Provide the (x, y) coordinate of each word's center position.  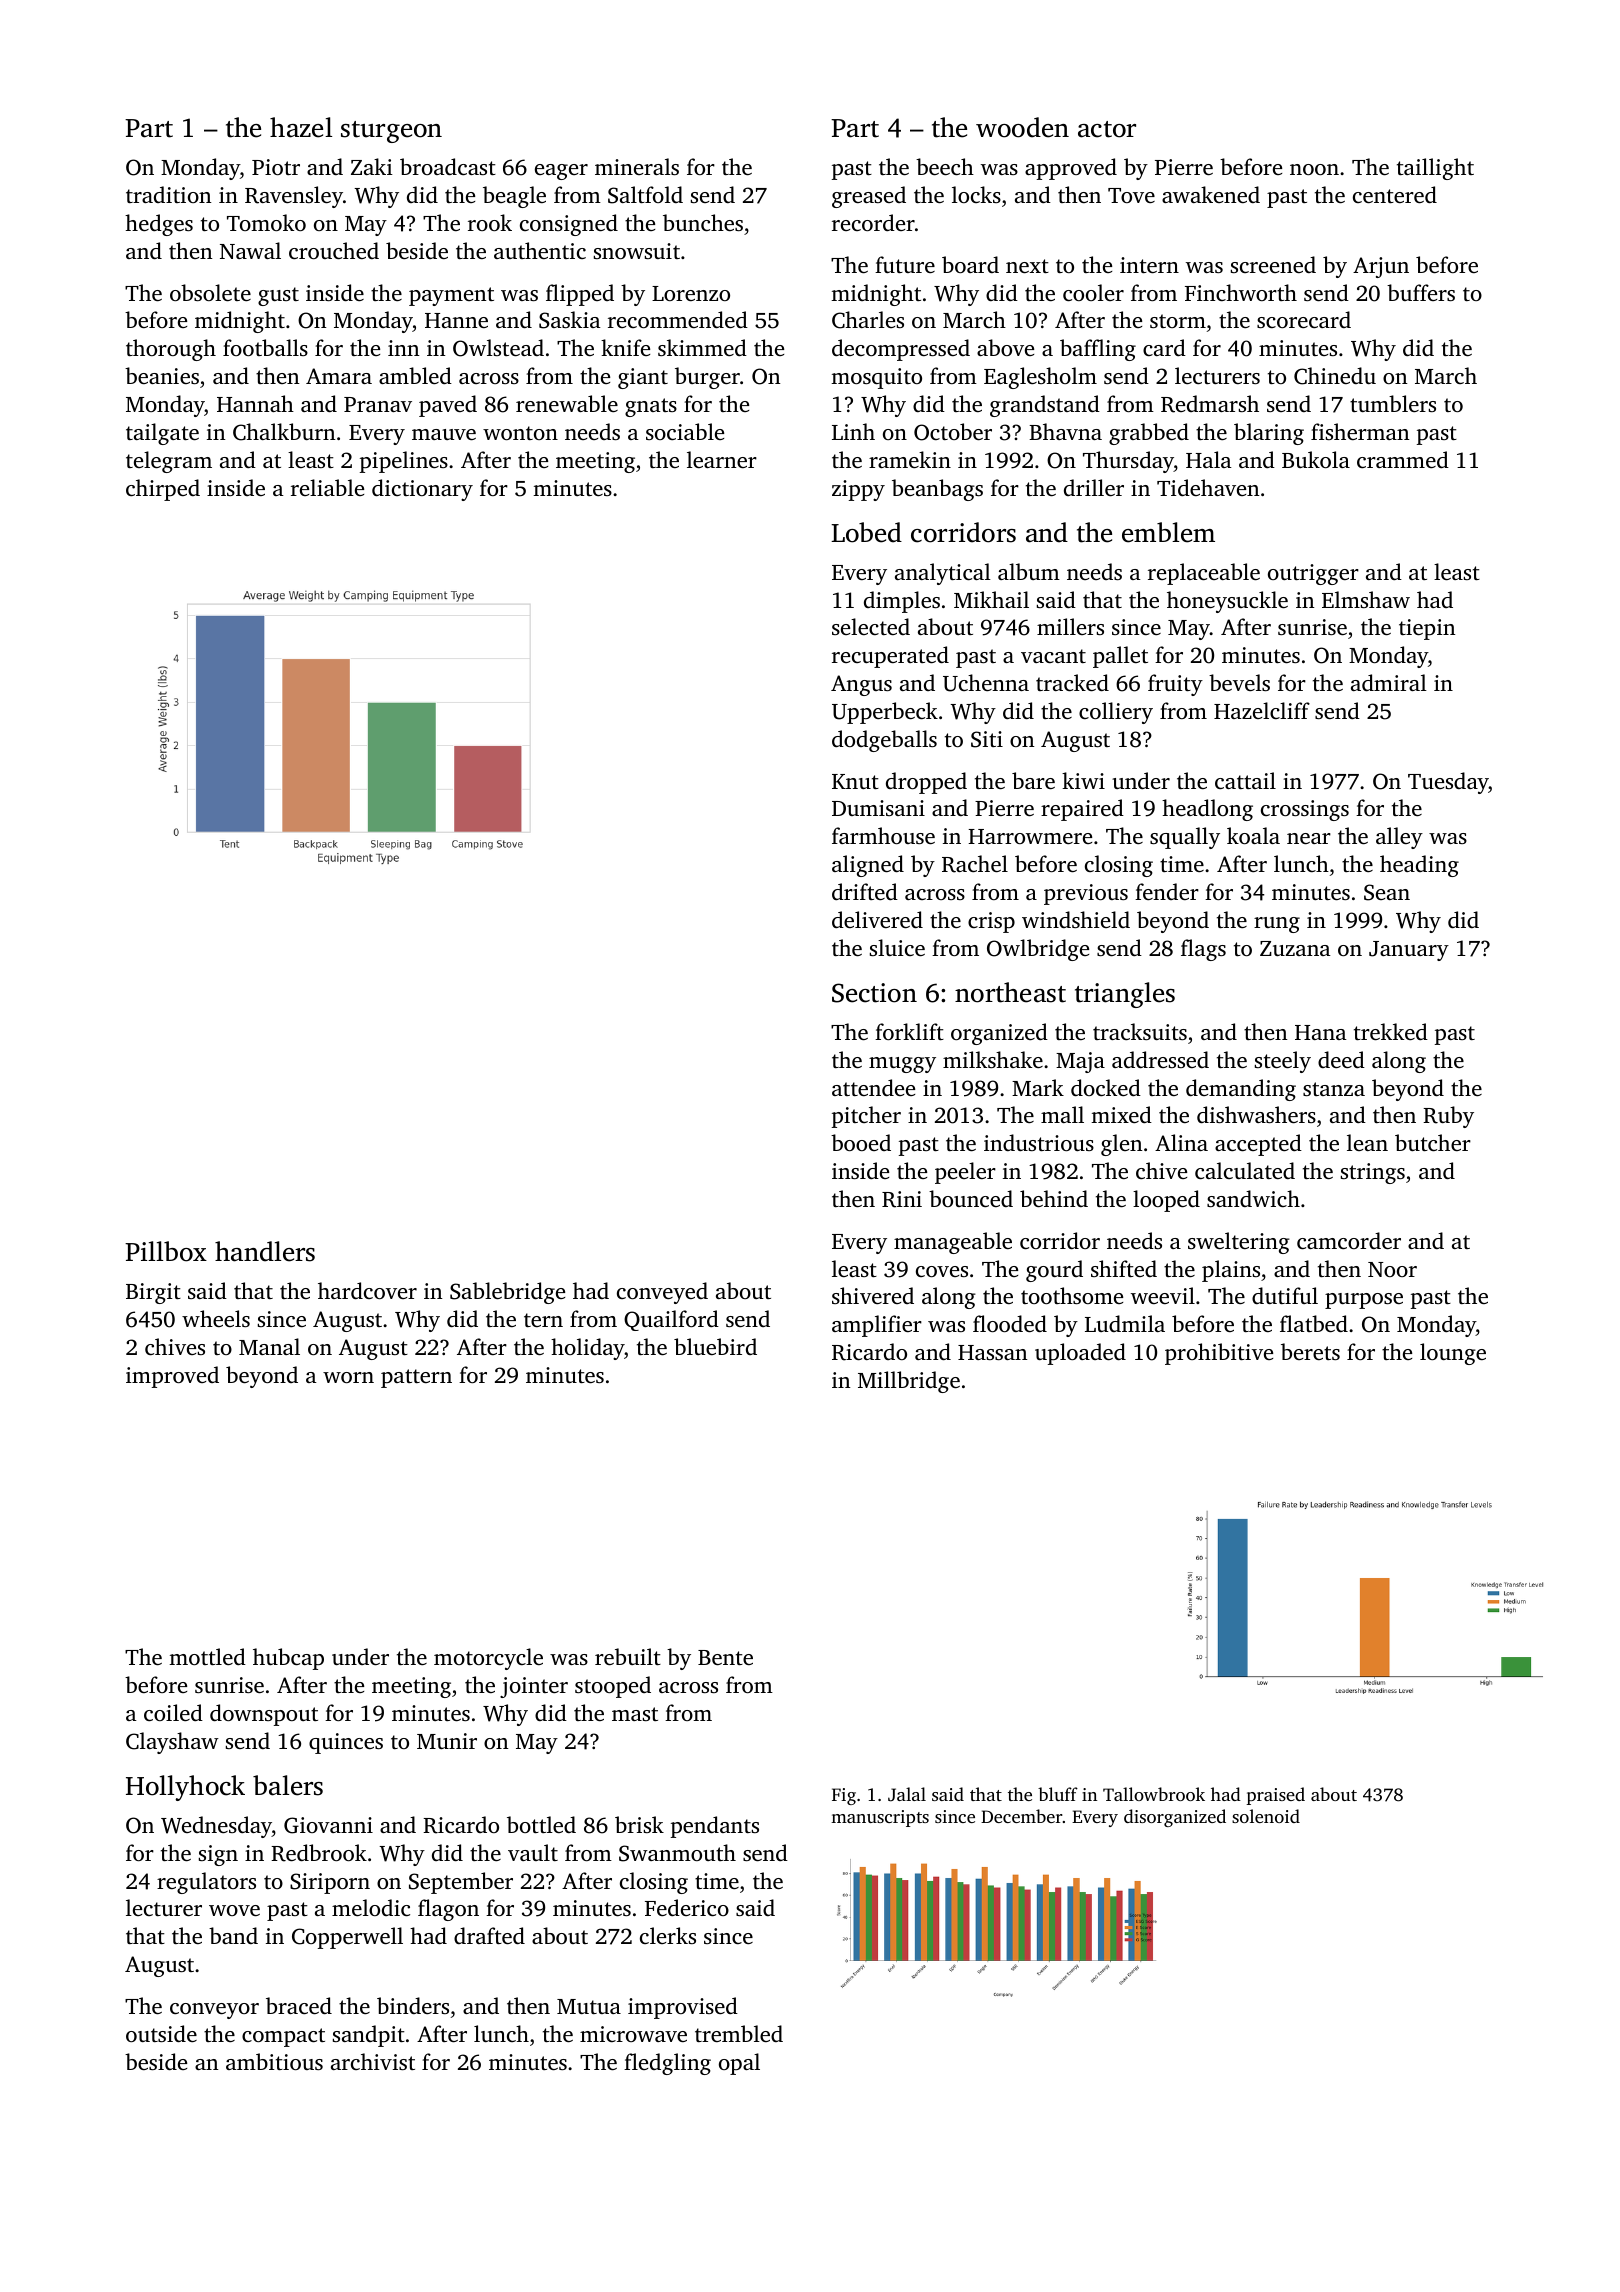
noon (1314, 169)
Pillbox (166, 1251)
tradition (168, 194)
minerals (637, 166)
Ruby (1448, 1117)
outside (161, 2033)
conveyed (662, 1293)
